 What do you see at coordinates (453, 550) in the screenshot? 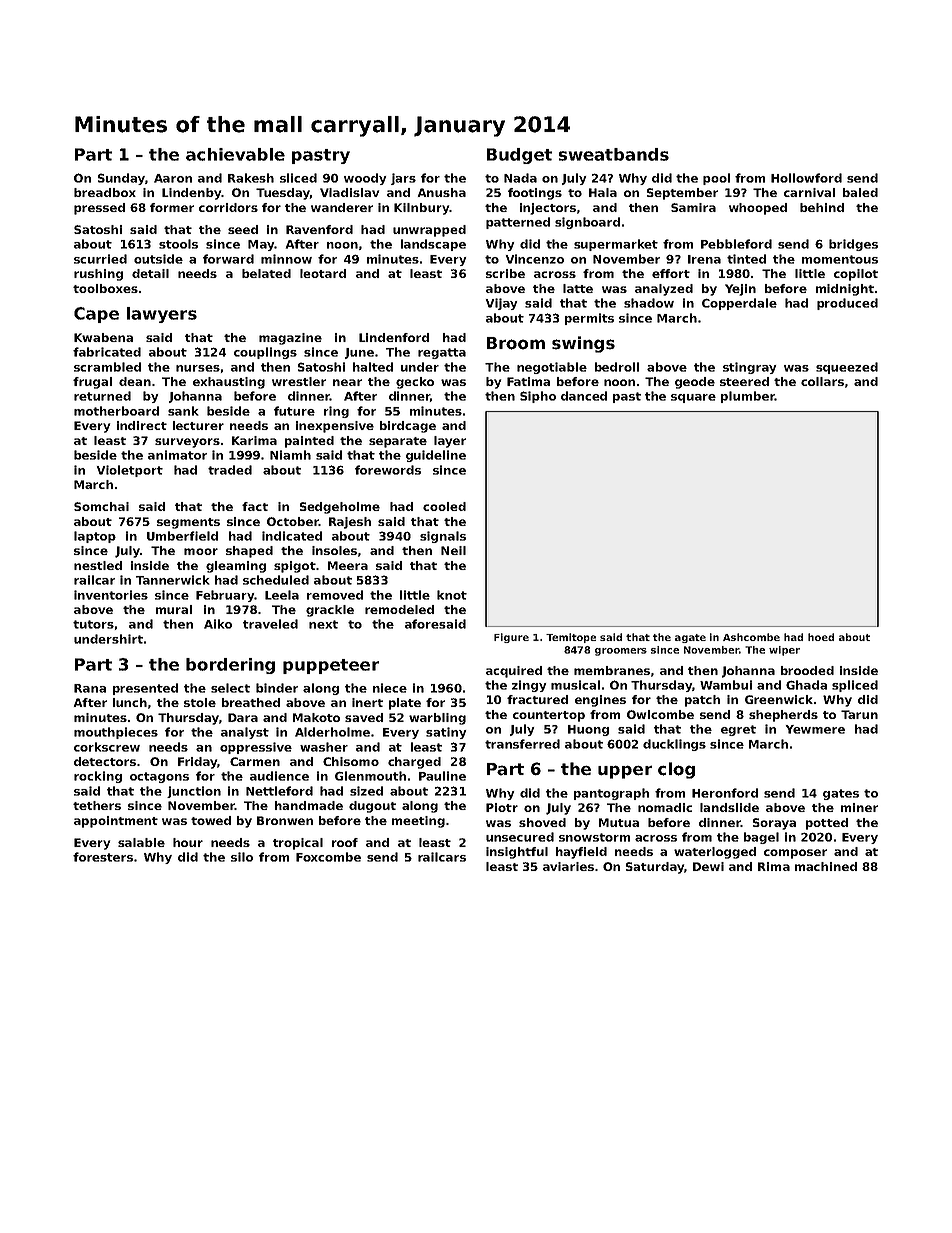
I see `Neil` at bounding box center [453, 550].
